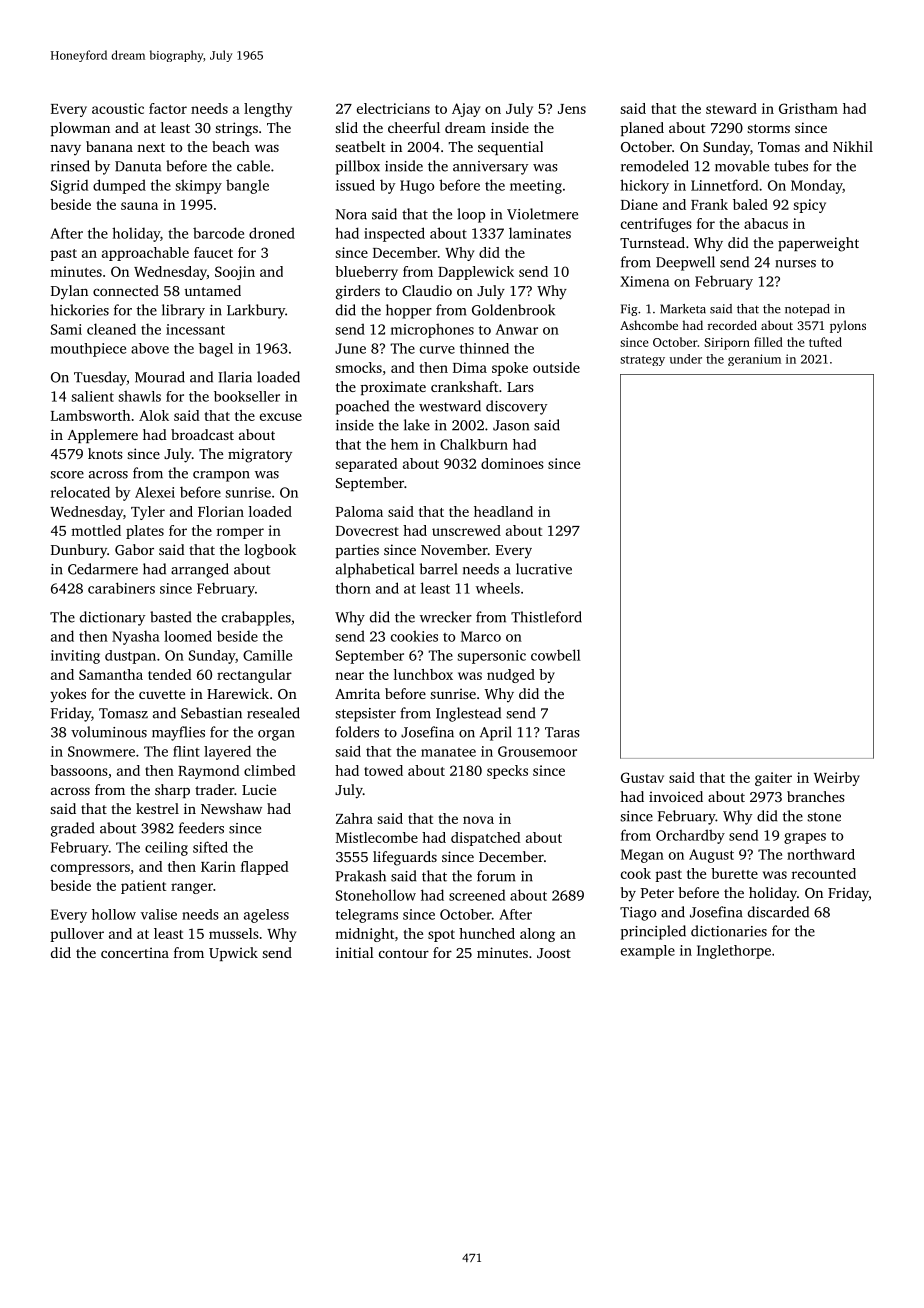 This screenshot has width=924, height=1308. I want to click on Inglethorpe, so click(734, 952).
